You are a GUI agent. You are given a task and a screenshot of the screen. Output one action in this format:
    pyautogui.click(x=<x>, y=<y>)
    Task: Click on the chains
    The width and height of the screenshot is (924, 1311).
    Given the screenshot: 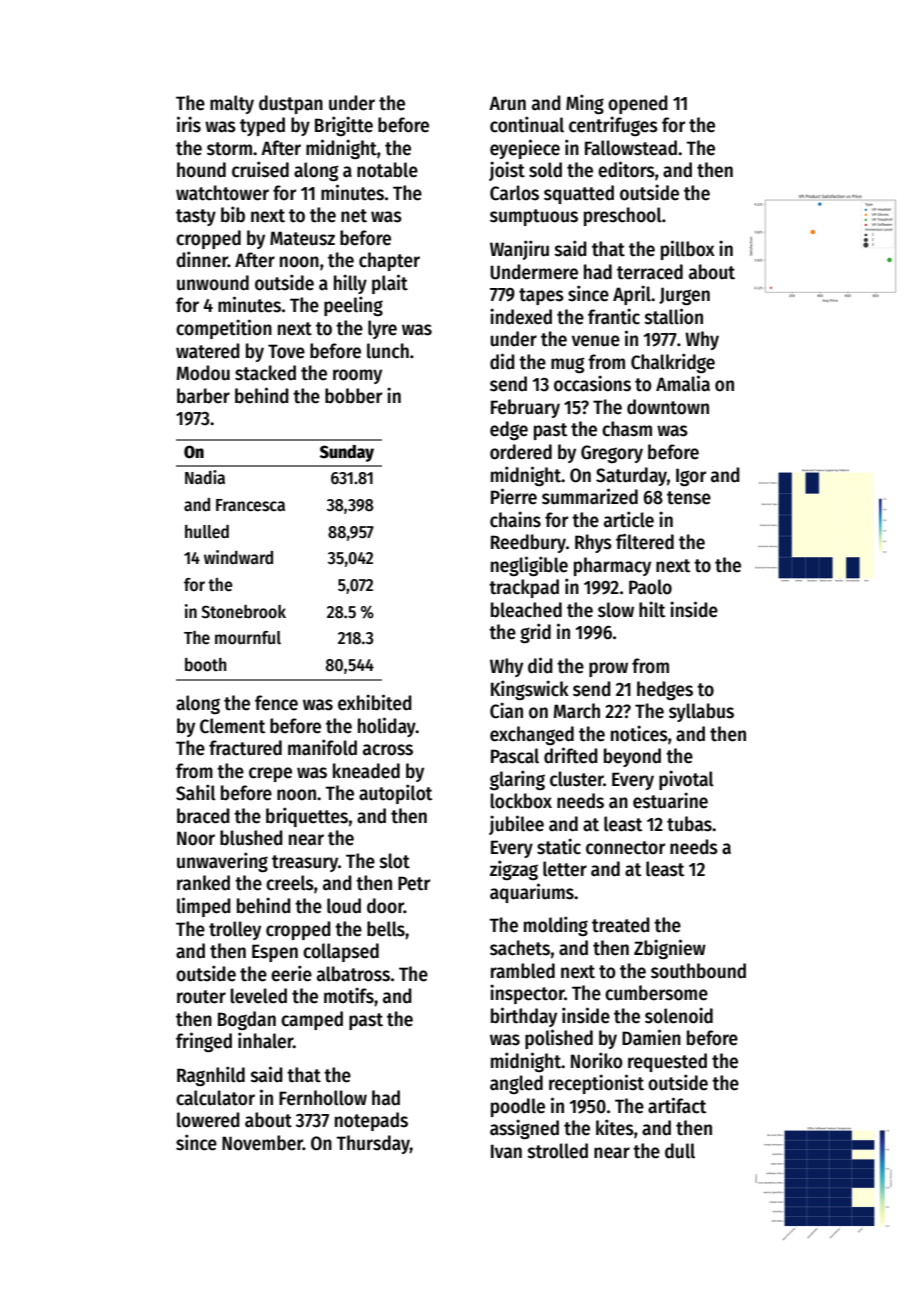 What is the action you would take?
    pyautogui.click(x=515, y=519)
